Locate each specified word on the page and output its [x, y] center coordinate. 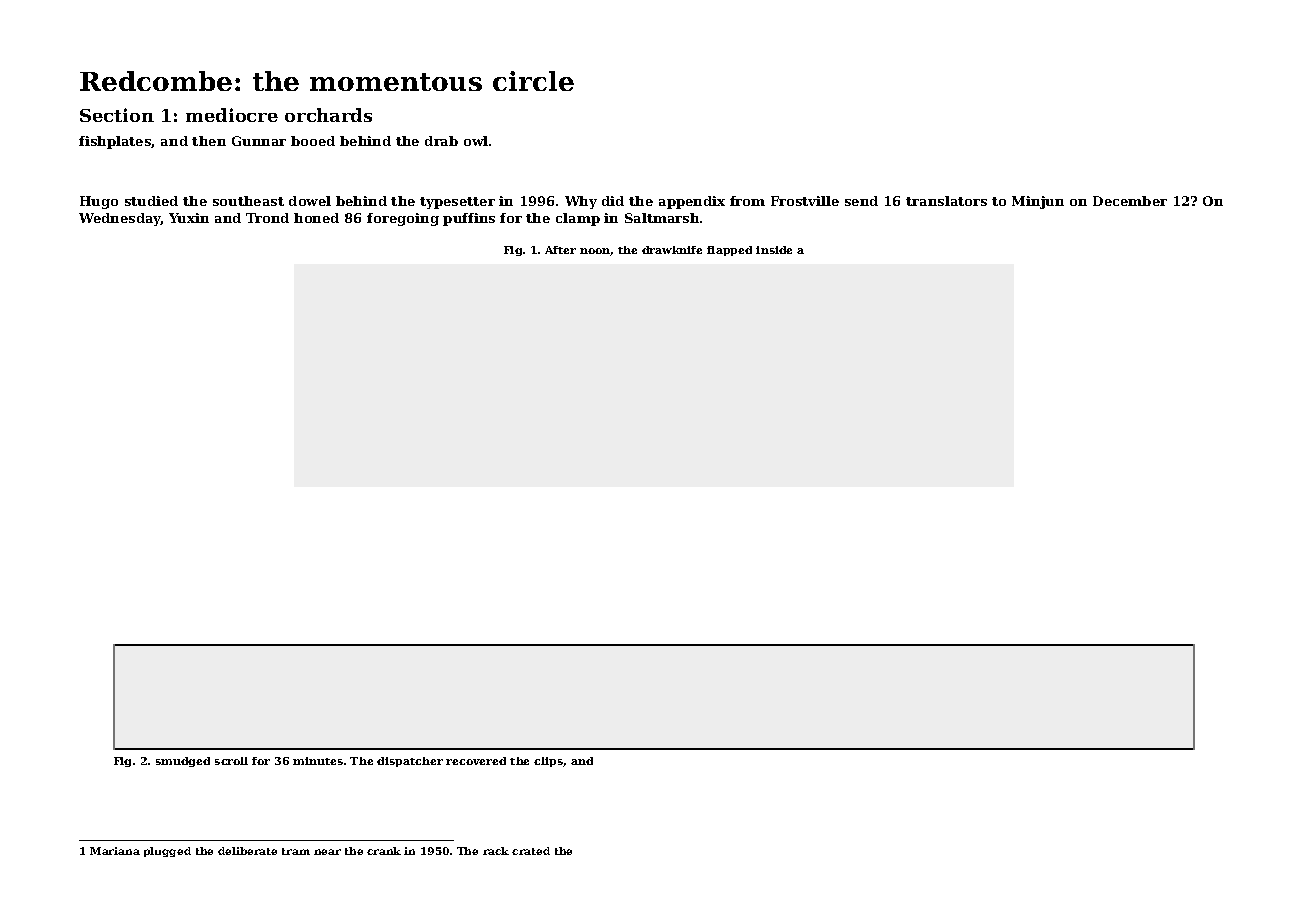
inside [774, 250]
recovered [476, 761]
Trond [267, 218]
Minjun [1038, 202]
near [327, 852]
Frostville [805, 201]
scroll [231, 761]
